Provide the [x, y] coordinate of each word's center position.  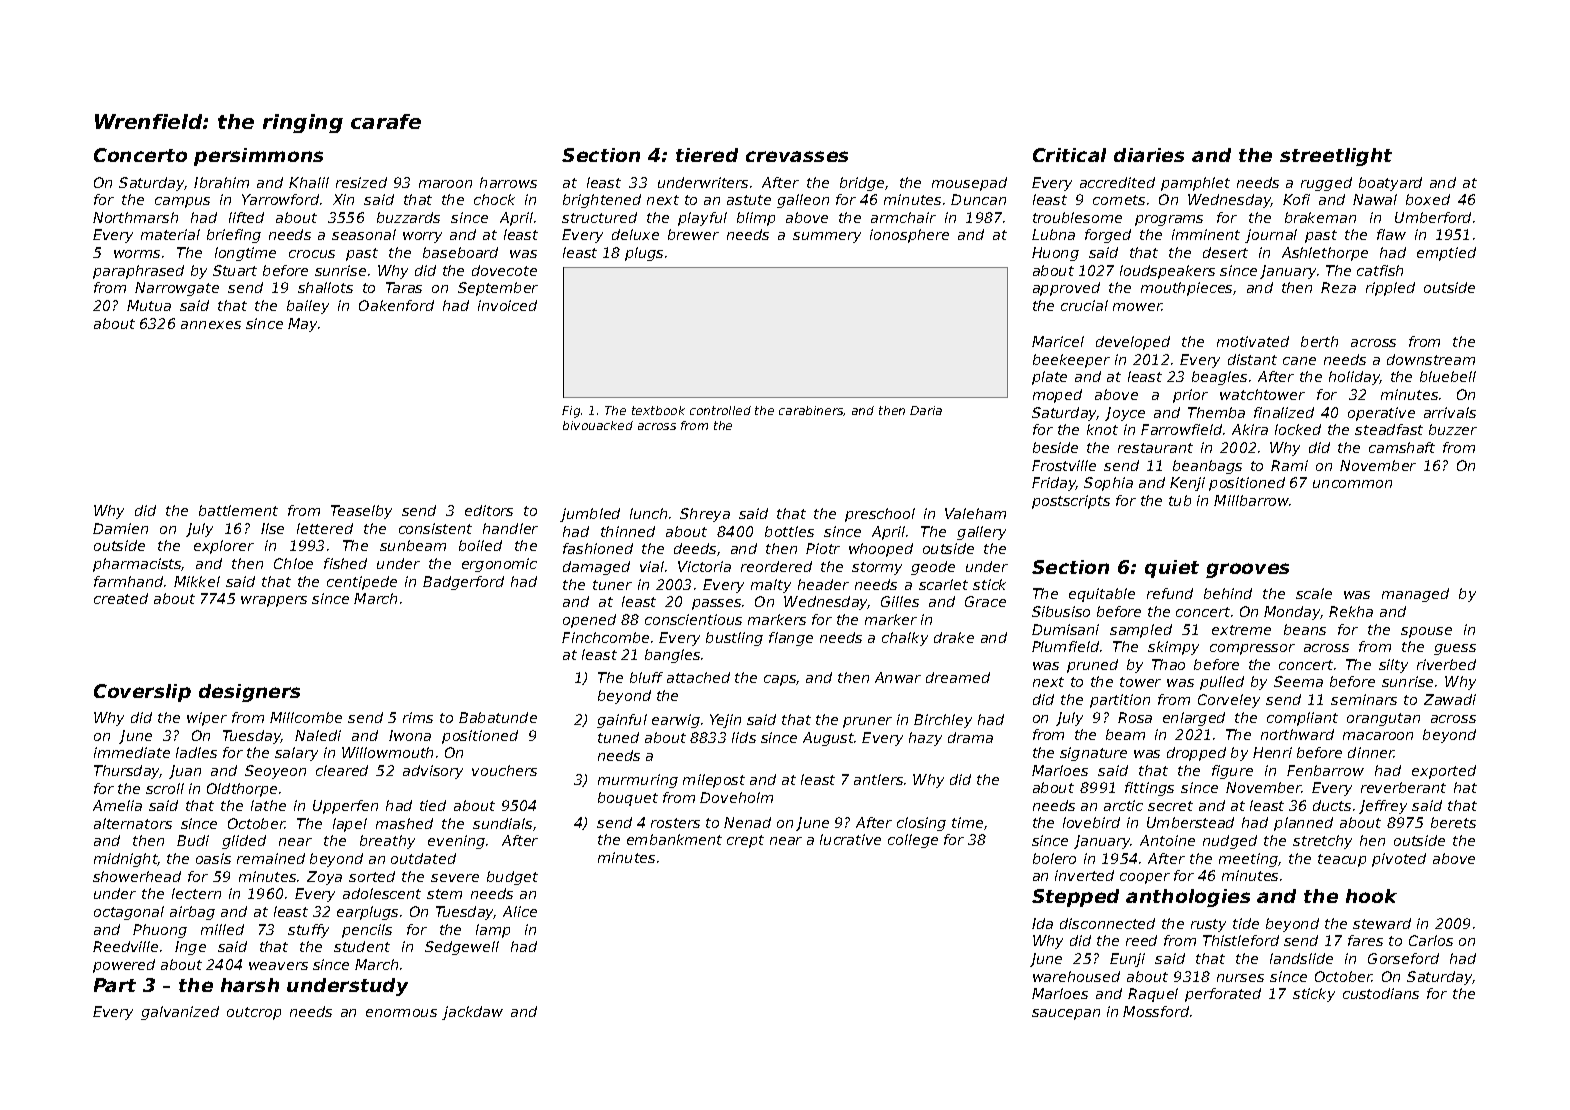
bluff [646, 677]
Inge [190, 948]
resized [361, 182]
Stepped [1075, 898]
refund [1170, 593]
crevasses [797, 156]
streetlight [1336, 157]
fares [1365, 940]
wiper [207, 719]
